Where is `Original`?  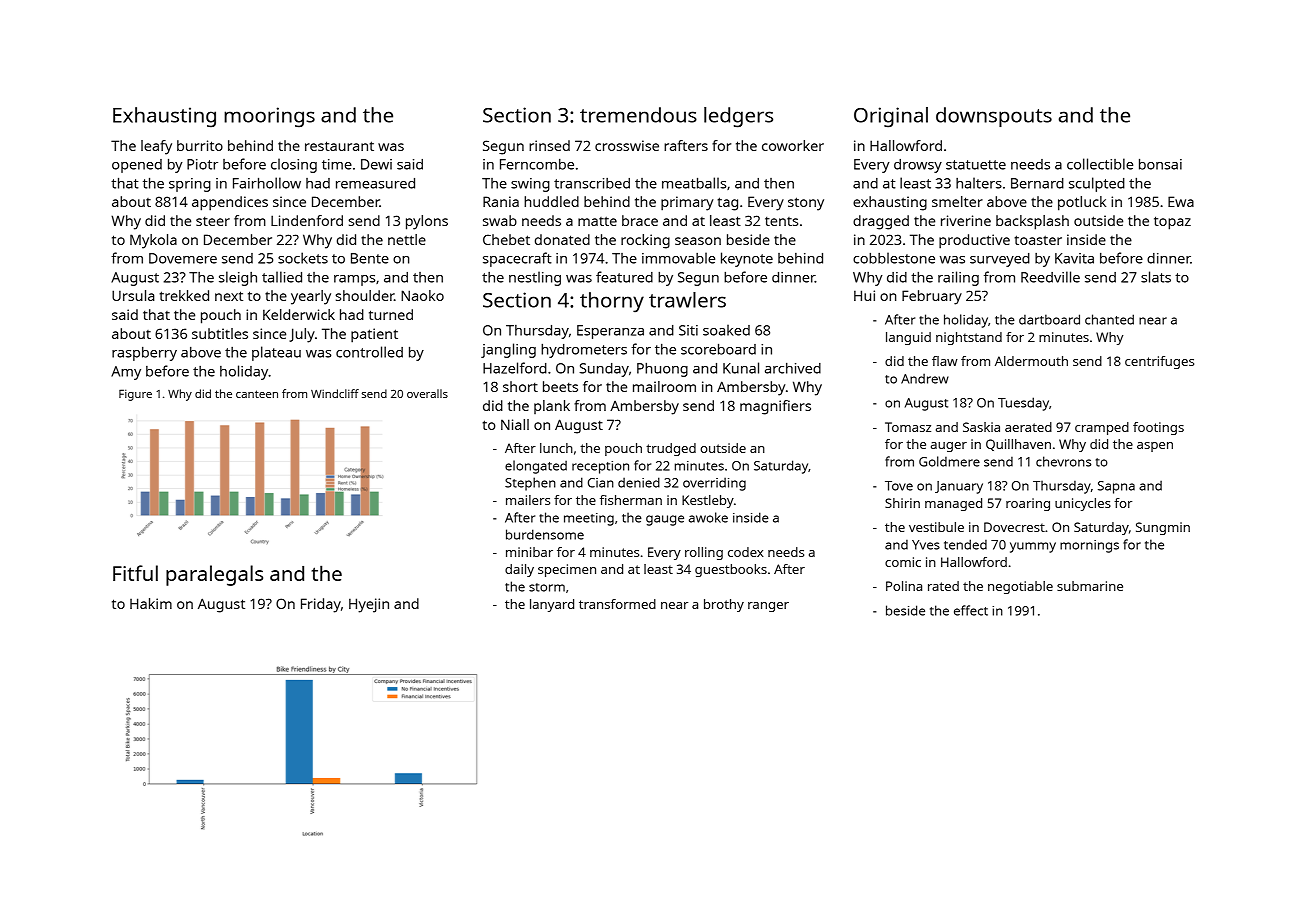
Original is located at coordinates (891, 117).
